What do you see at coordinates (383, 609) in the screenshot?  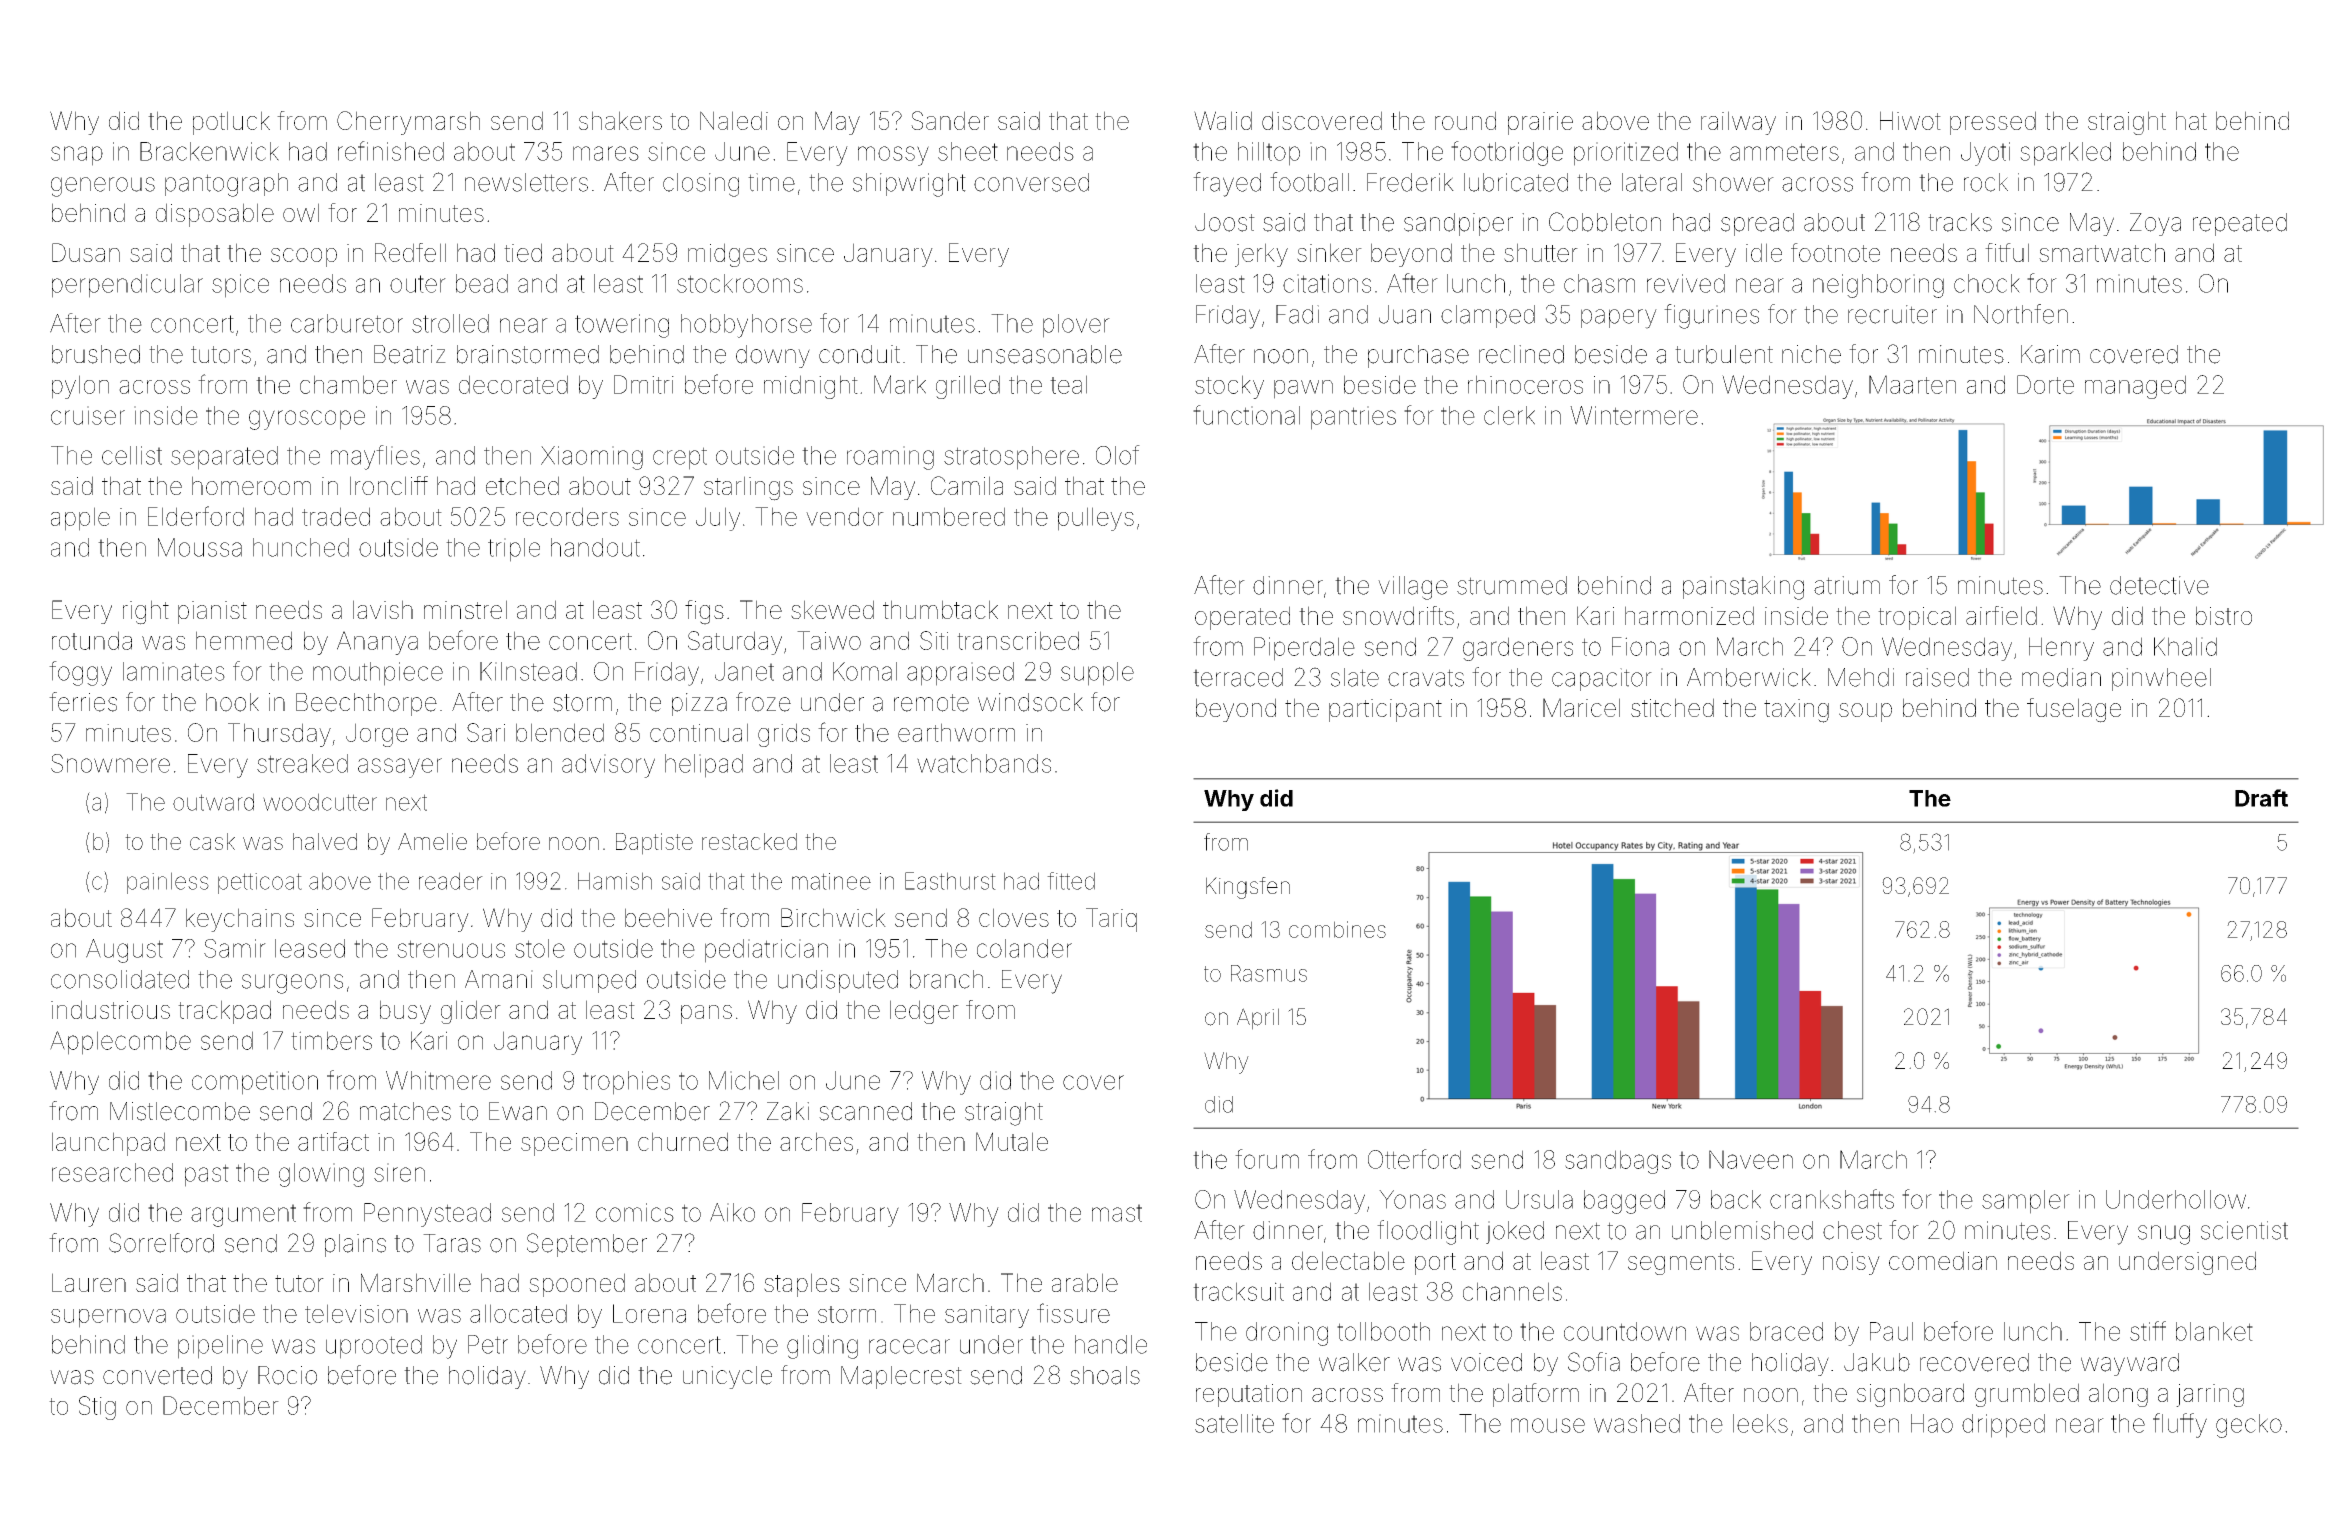 I see `lavish` at bounding box center [383, 609].
